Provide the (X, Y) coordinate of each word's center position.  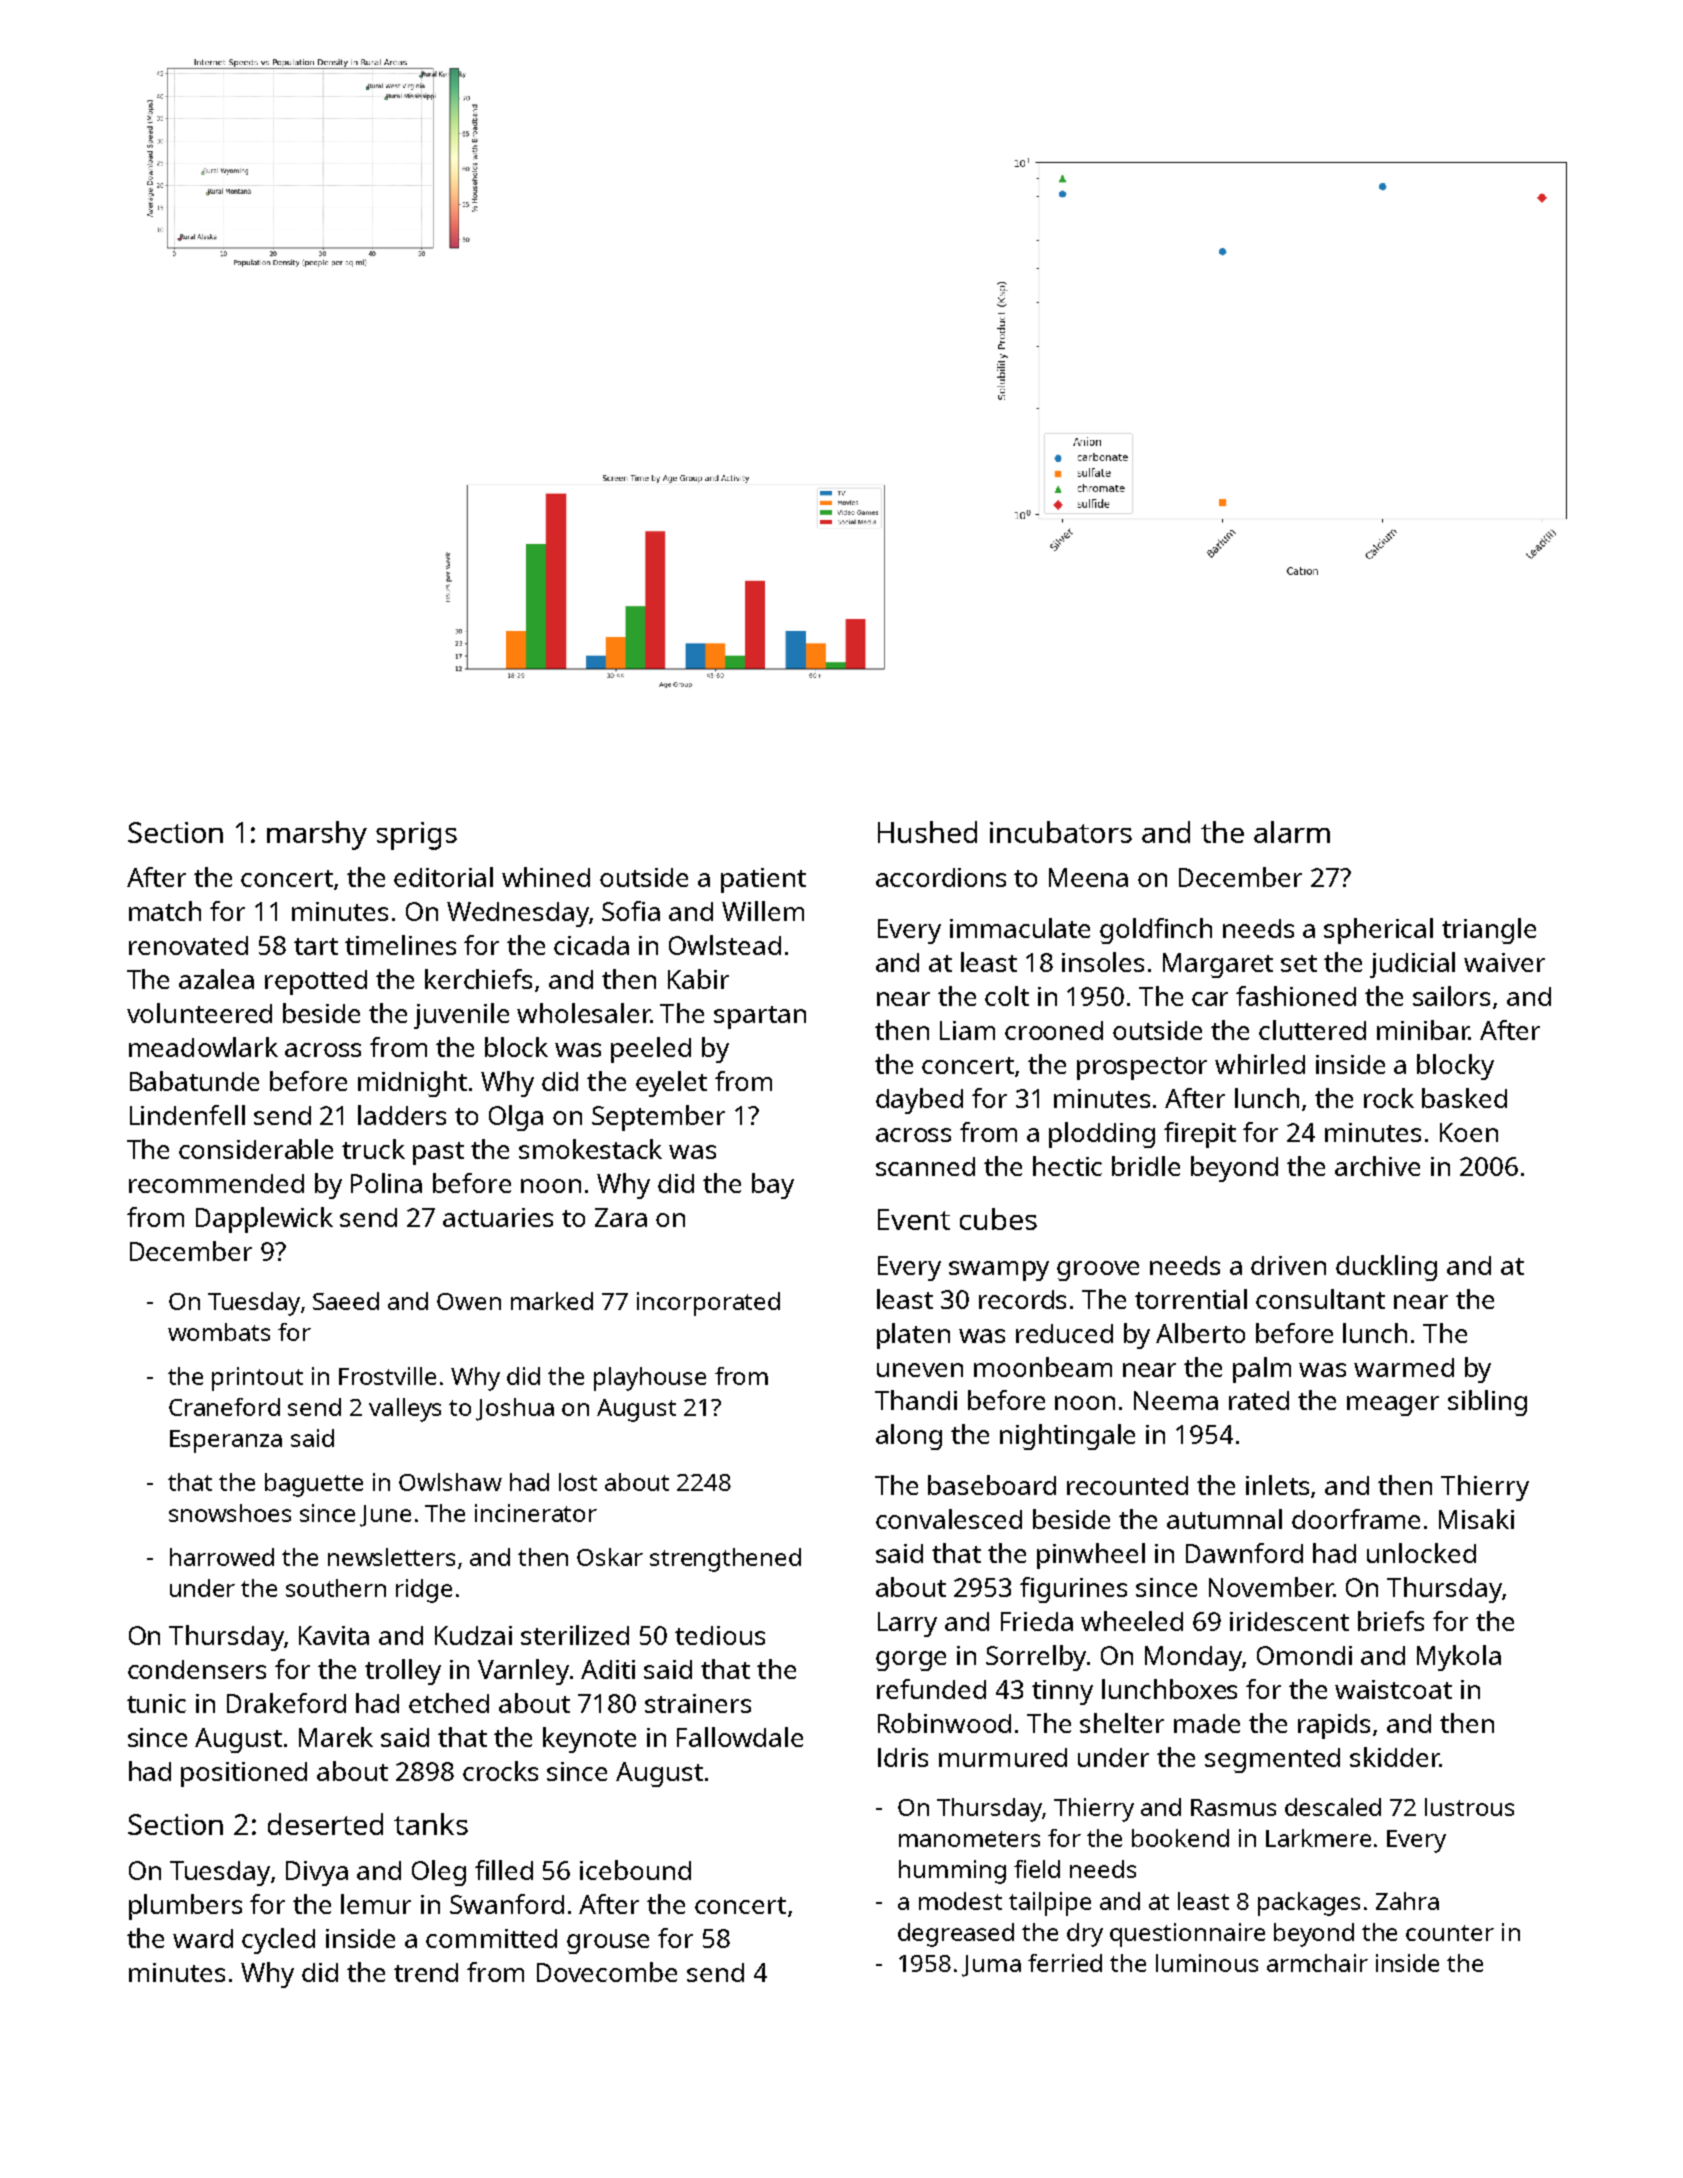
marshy (317, 835)
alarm (1292, 832)
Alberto (1200, 1333)
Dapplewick (264, 1220)
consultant (1320, 1299)
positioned (244, 1774)
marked (552, 1301)
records (1022, 1299)
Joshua (515, 1409)
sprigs (416, 836)
